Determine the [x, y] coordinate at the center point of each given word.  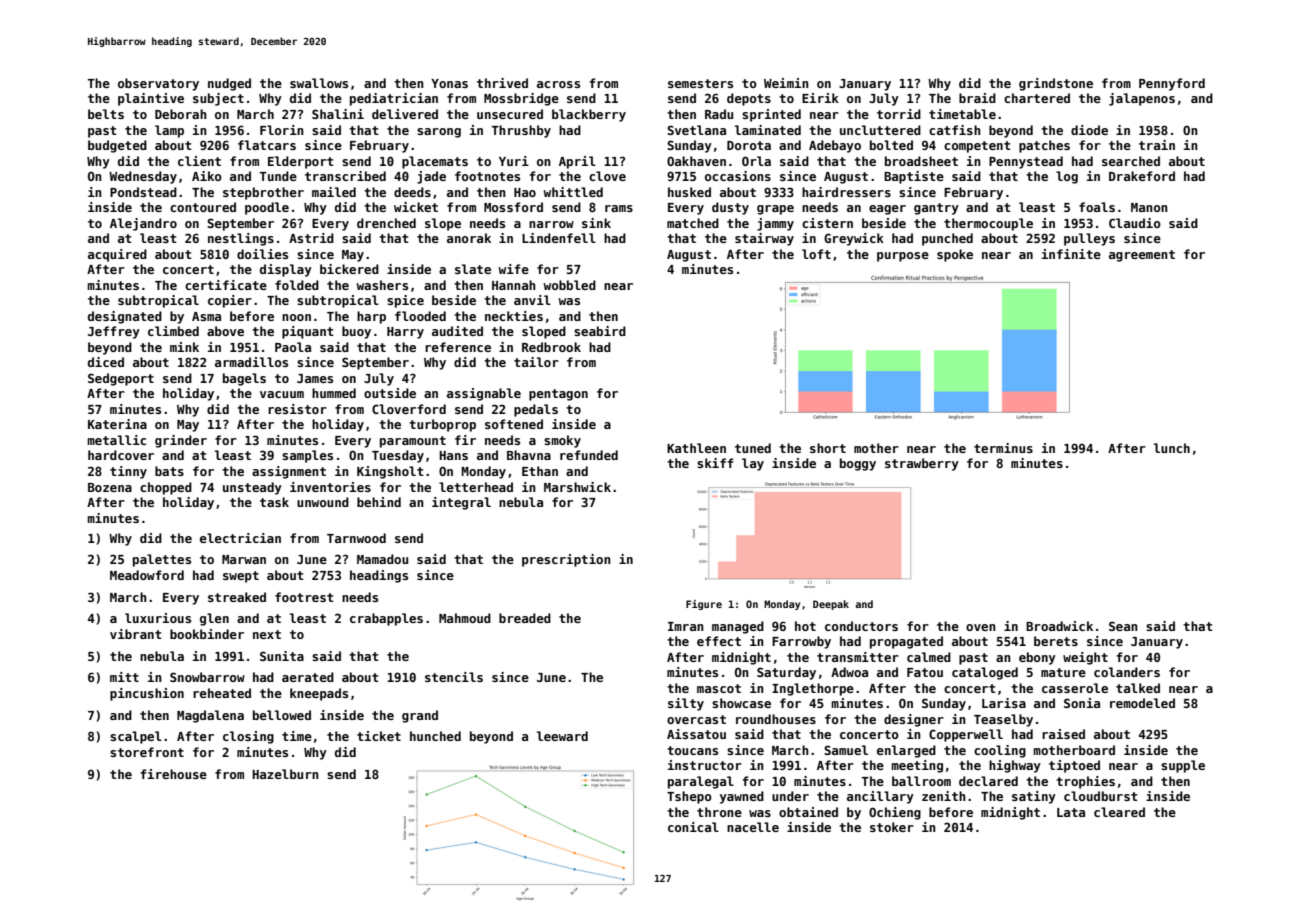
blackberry [589, 115]
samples [307, 456]
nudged [229, 84]
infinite [1071, 254]
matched [693, 223]
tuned [753, 448]
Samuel [846, 750]
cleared [1119, 812]
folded [297, 285]
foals [1097, 207]
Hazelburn [285, 774]
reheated [222, 693]
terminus [1003, 448]
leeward [562, 736]
